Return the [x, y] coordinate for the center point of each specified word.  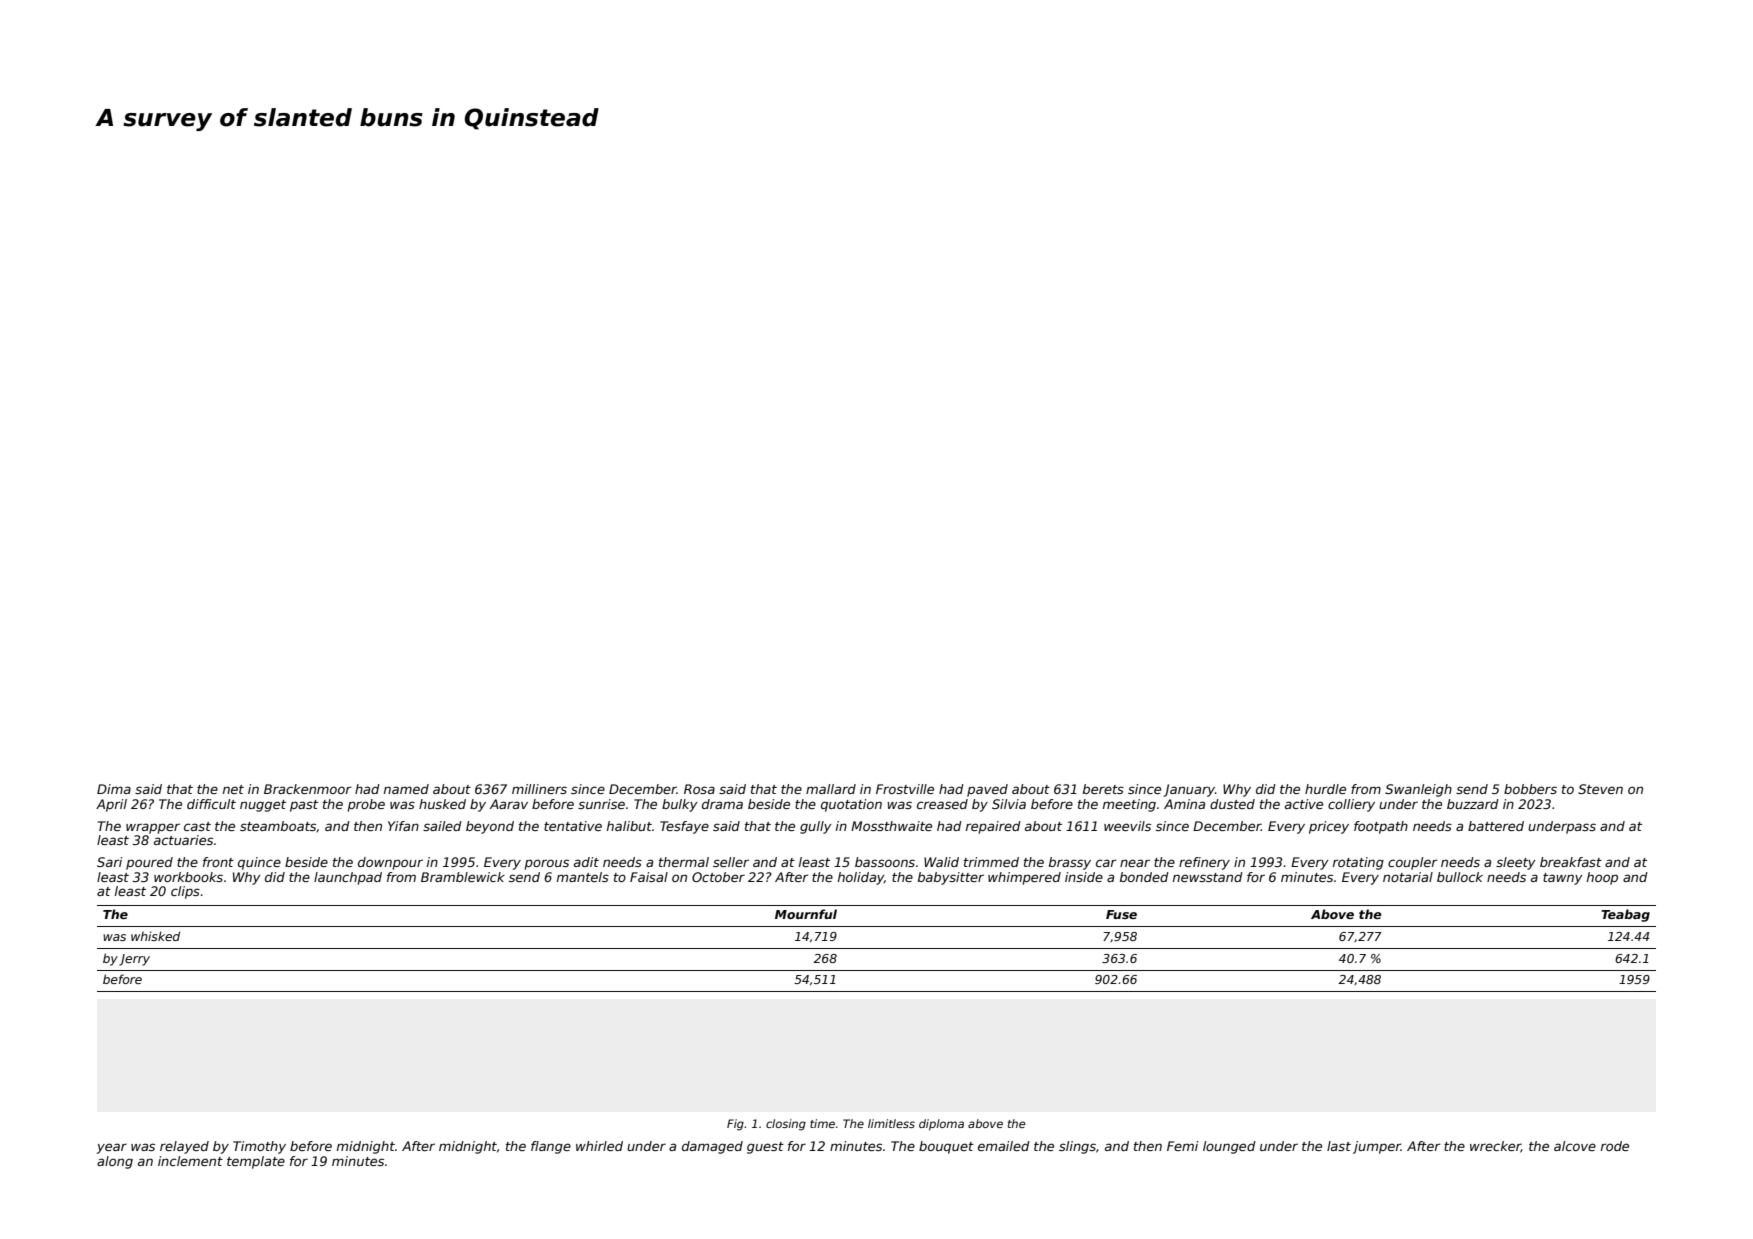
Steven [1600, 789]
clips [185, 892]
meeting [1129, 805]
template [256, 1162]
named [406, 789]
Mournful [806, 914]
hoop [1602, 878]
